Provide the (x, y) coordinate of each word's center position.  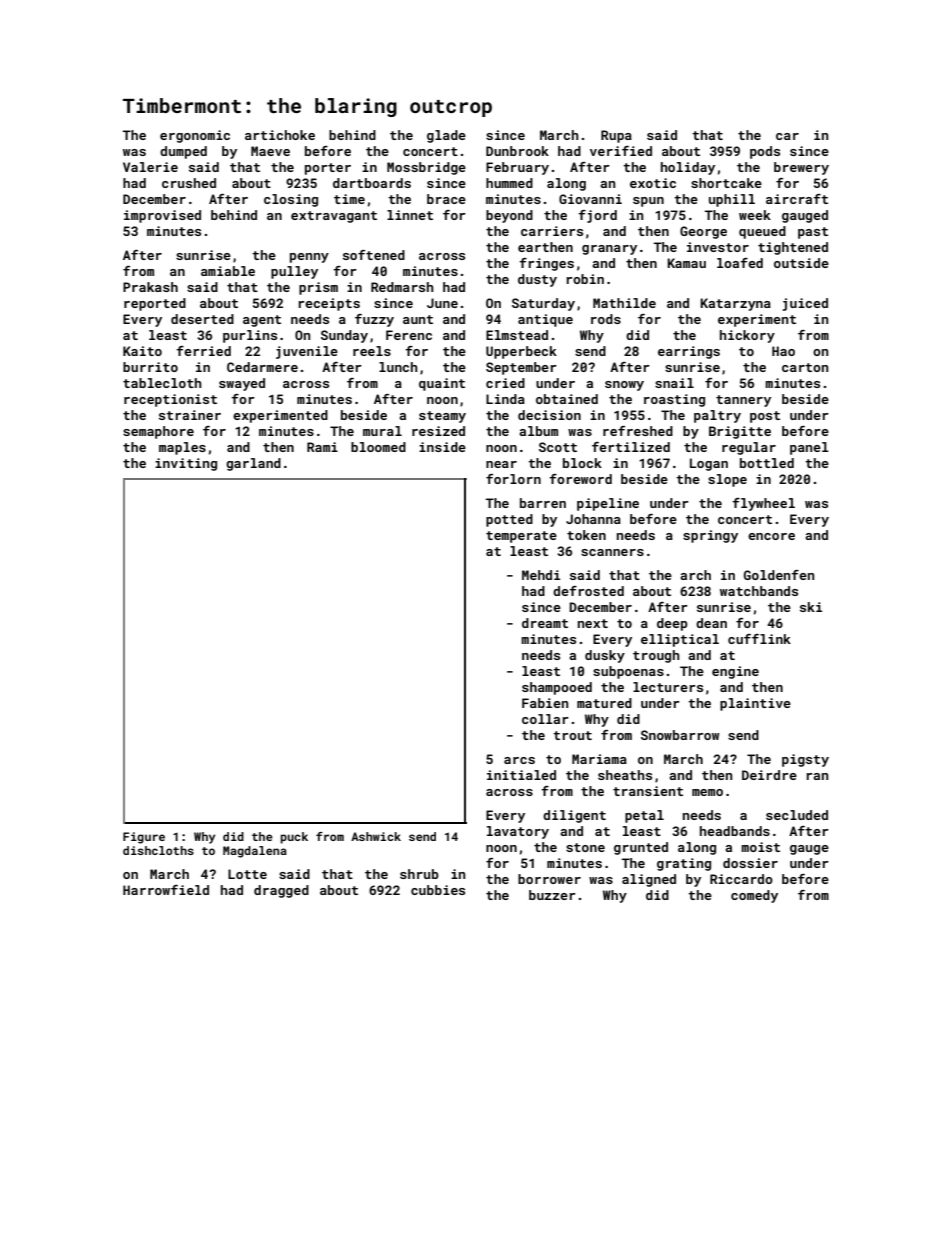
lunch (398, 367)
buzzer (552, 895)
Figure (144, 838)
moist (760, 847)
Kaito (142, 351)
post (765, 417)
